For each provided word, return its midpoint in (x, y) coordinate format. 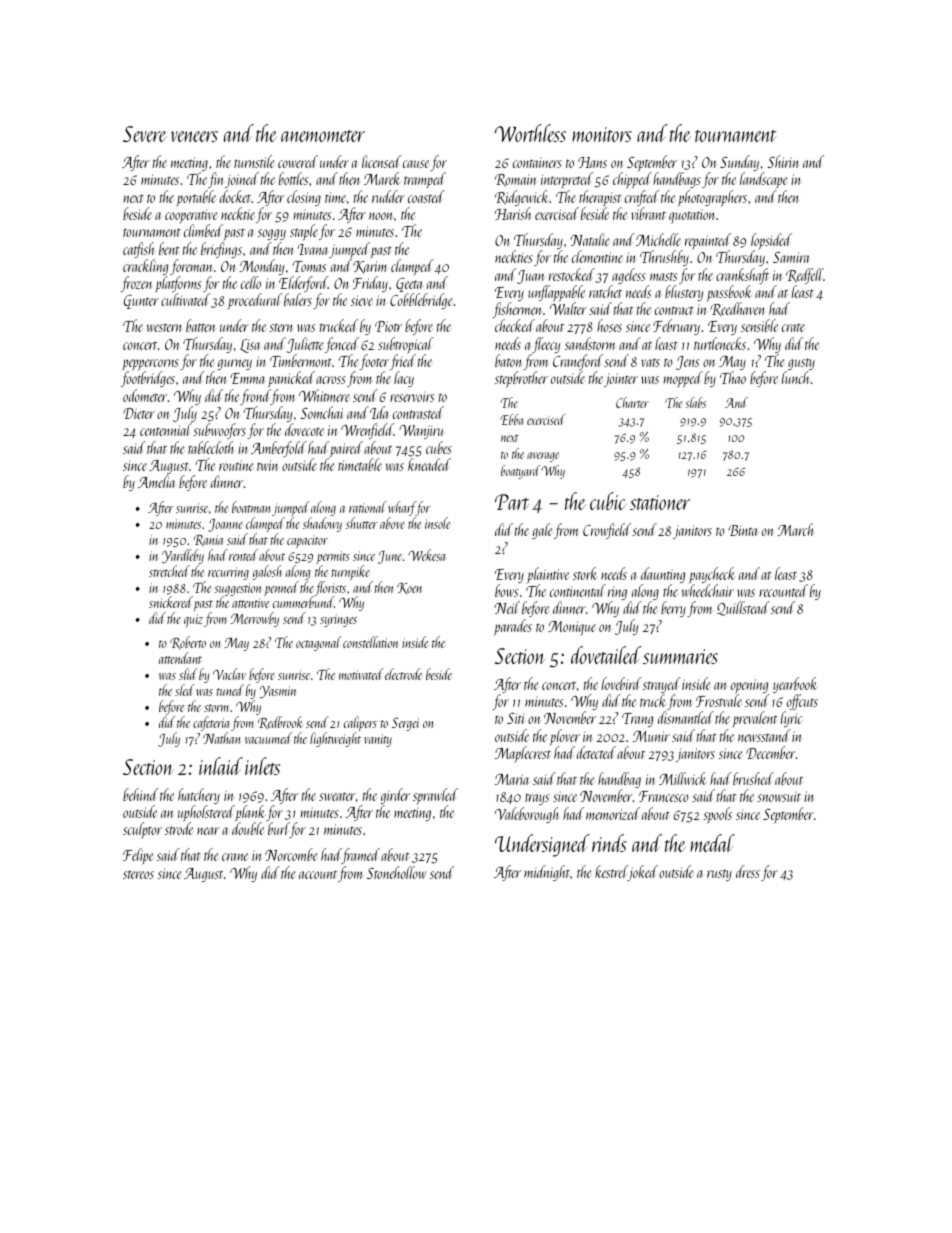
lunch (795, 378)
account (318, 874)
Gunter (141, 302)
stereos (138, 874)
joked (643, 873)
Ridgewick (522, 198)
